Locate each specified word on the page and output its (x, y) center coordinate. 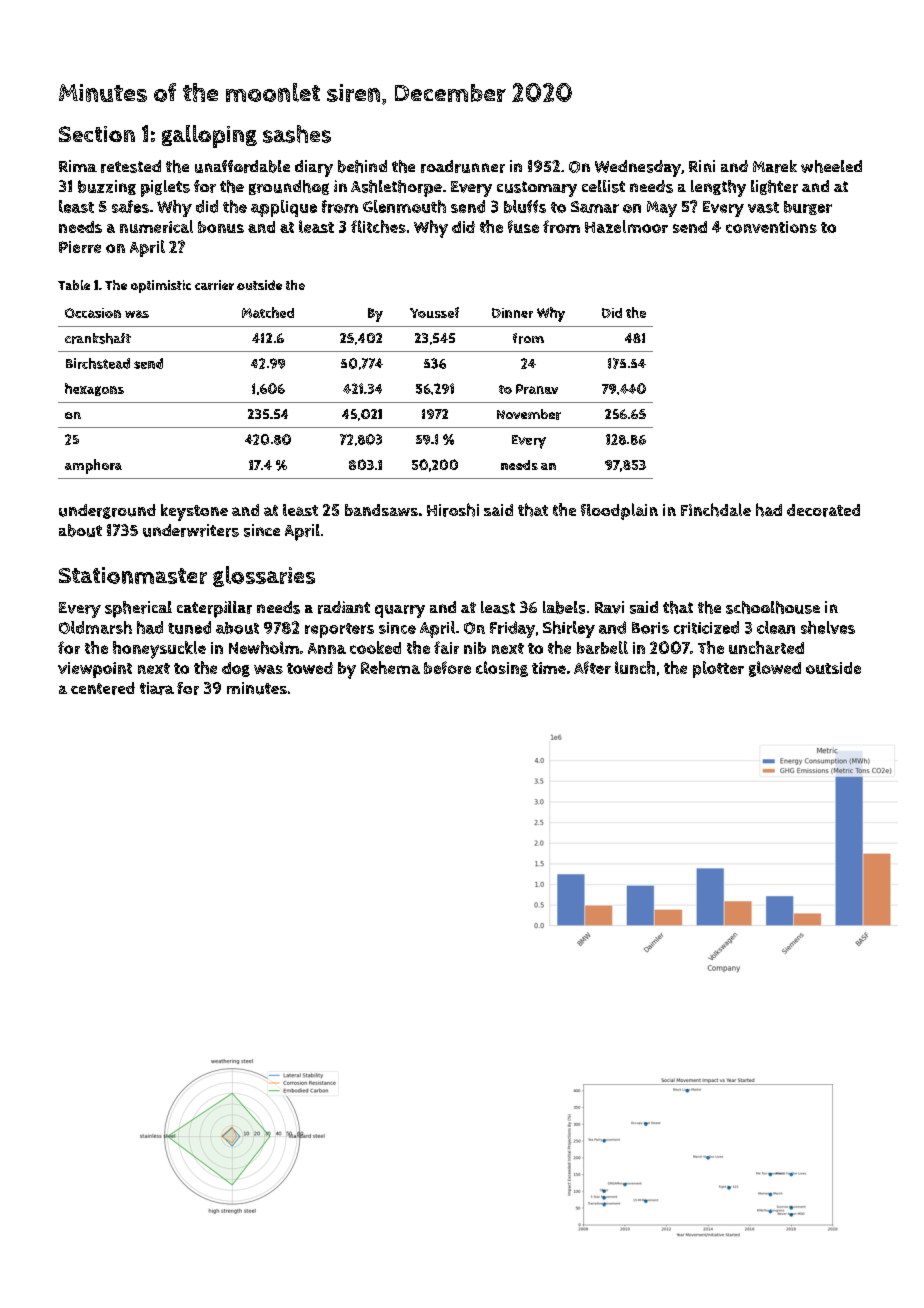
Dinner (512, 313)
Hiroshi (453, 510)
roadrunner (463, 166)
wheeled (831, 166)
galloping (209, 136)
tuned (189, 627)
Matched (268, 312)
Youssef (434, 312)
